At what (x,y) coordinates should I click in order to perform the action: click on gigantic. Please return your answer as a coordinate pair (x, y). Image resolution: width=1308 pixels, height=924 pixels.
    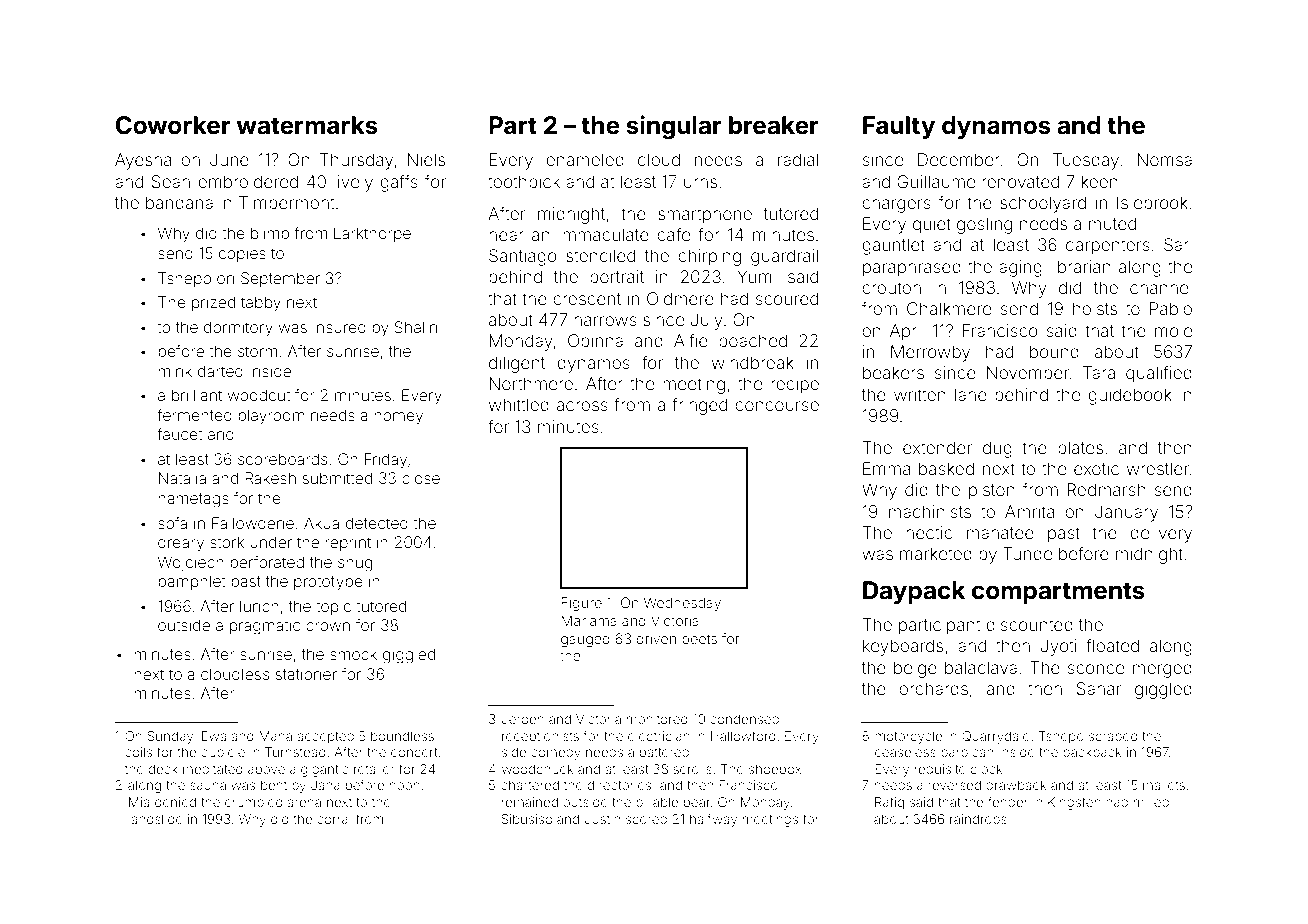
    Looking at the image, I should click on (324, 770).
